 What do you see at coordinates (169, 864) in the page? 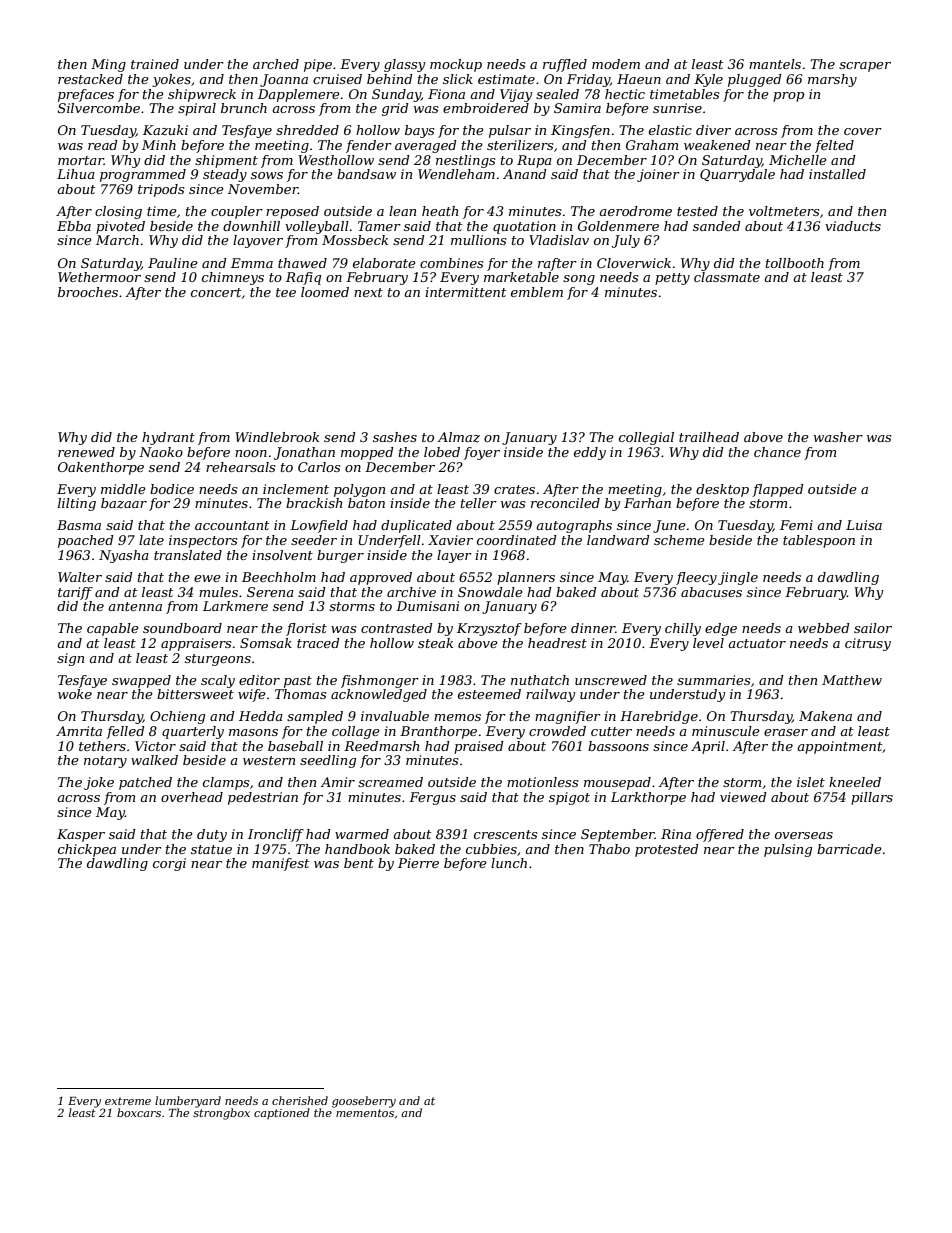
I see `corgi` at bounding box center [169, 864].
